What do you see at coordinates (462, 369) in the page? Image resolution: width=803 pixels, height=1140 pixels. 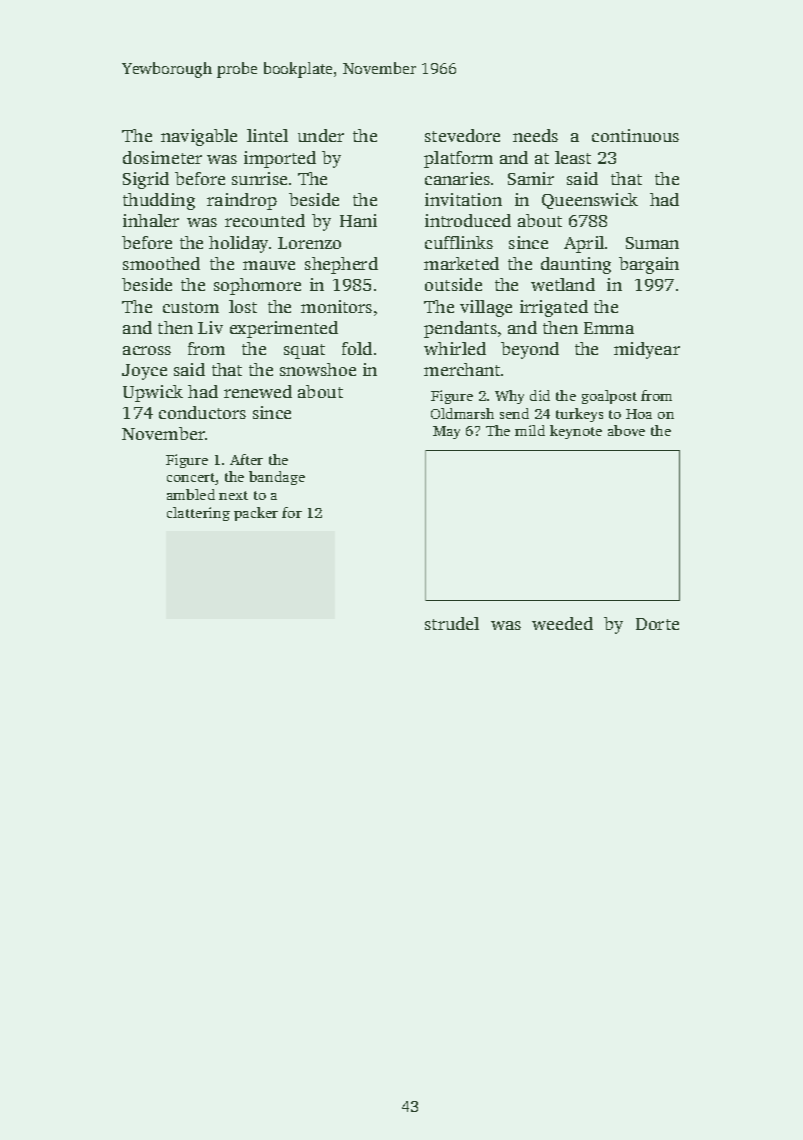 I see `merchant` at bounding box center [462, 369].
